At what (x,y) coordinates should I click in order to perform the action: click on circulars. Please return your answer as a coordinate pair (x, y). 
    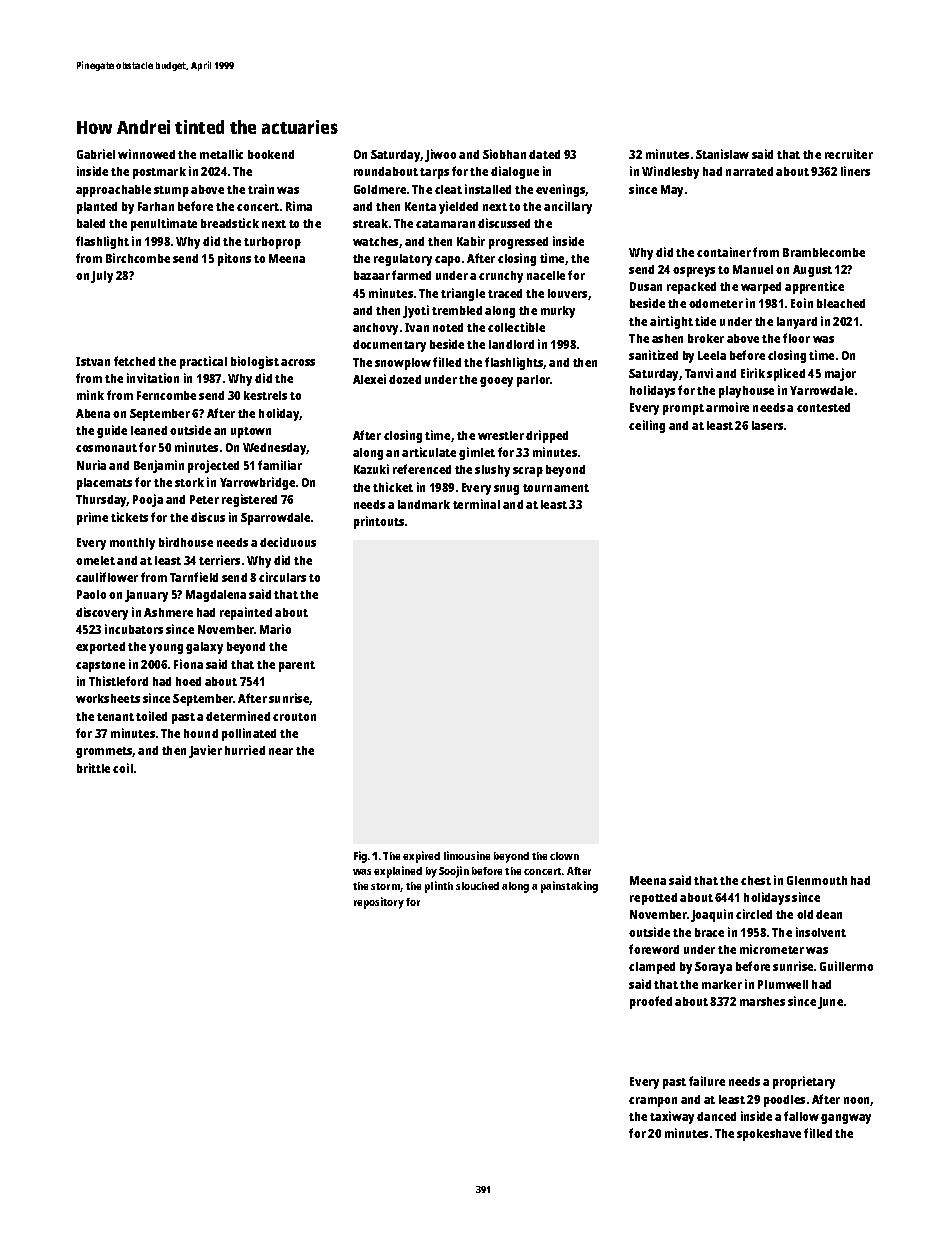
    Looking at the image, I should click on (282, 577).
